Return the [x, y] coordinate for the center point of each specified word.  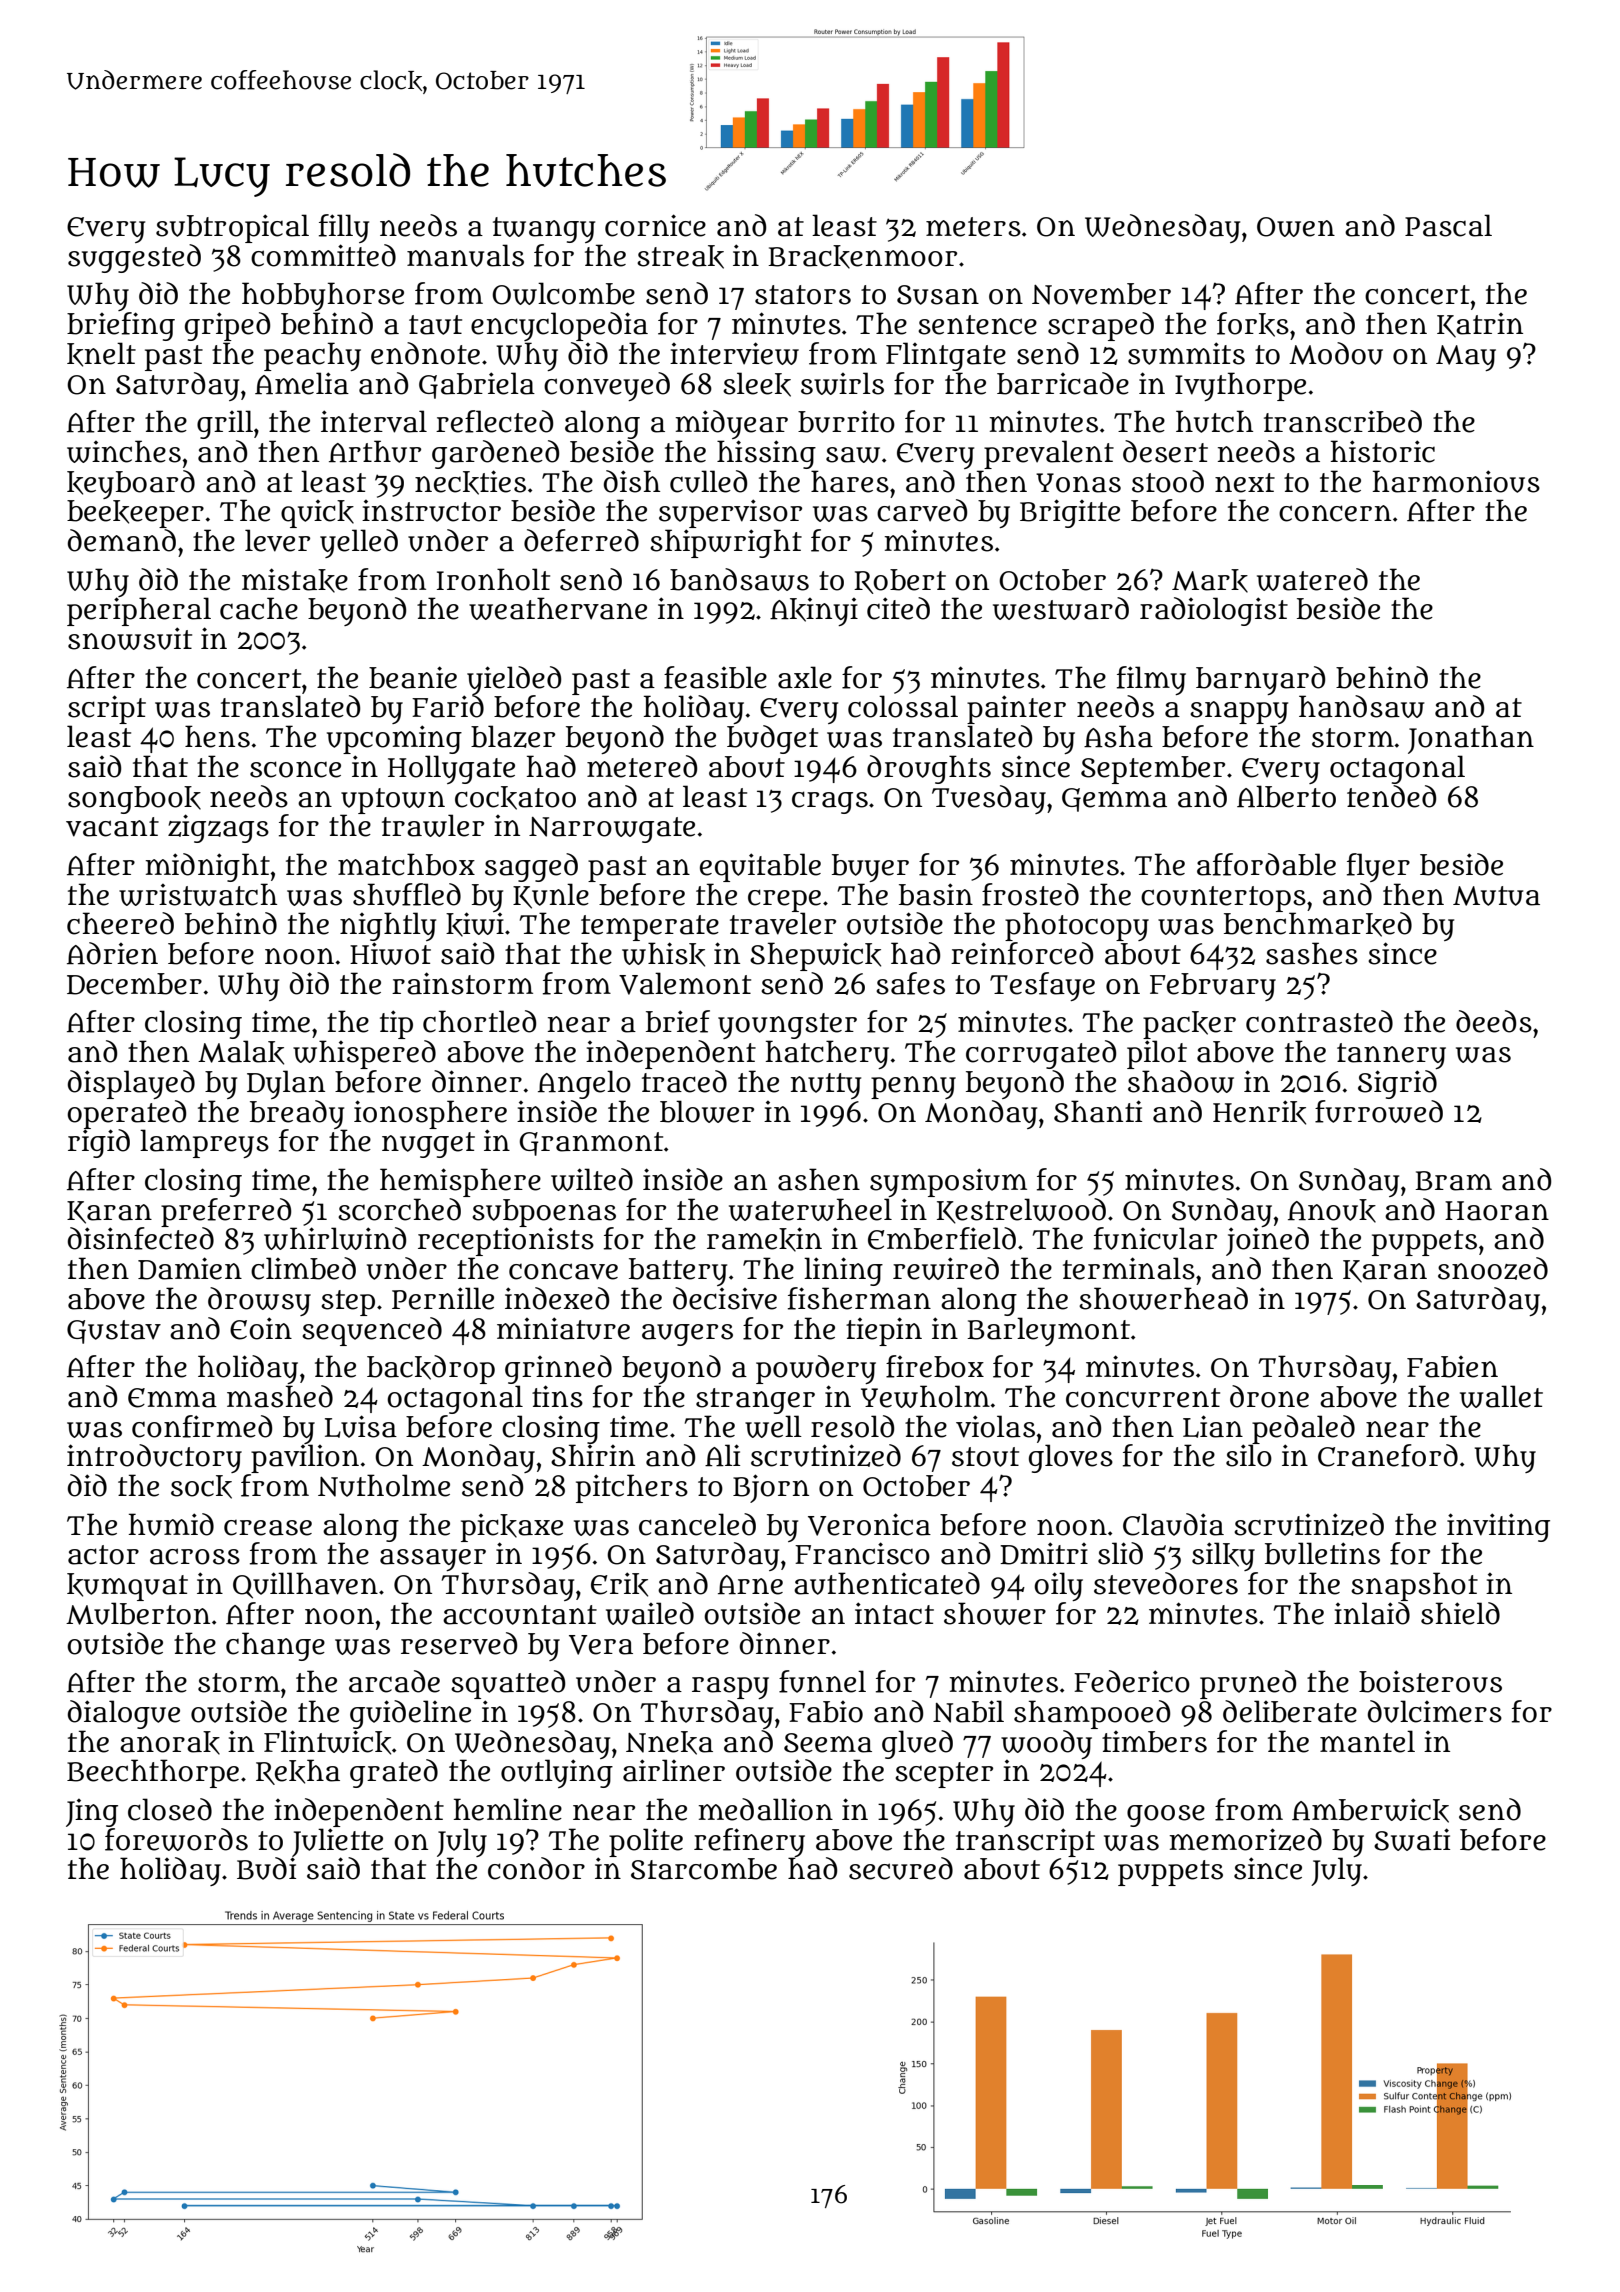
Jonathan [1471, 739]
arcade [394, 1681]
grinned [558, 1369]
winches [124, 451]
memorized [1246, 1839]
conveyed [607, 386]
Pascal [1448, 225]
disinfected [141, 1238]
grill [225, 424]
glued [917, 1744]
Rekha [298, 1772]
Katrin [1480, 325]
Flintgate [946, 356]
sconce [295, 769]
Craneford [1388, 1455]
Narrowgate [612, 830]
